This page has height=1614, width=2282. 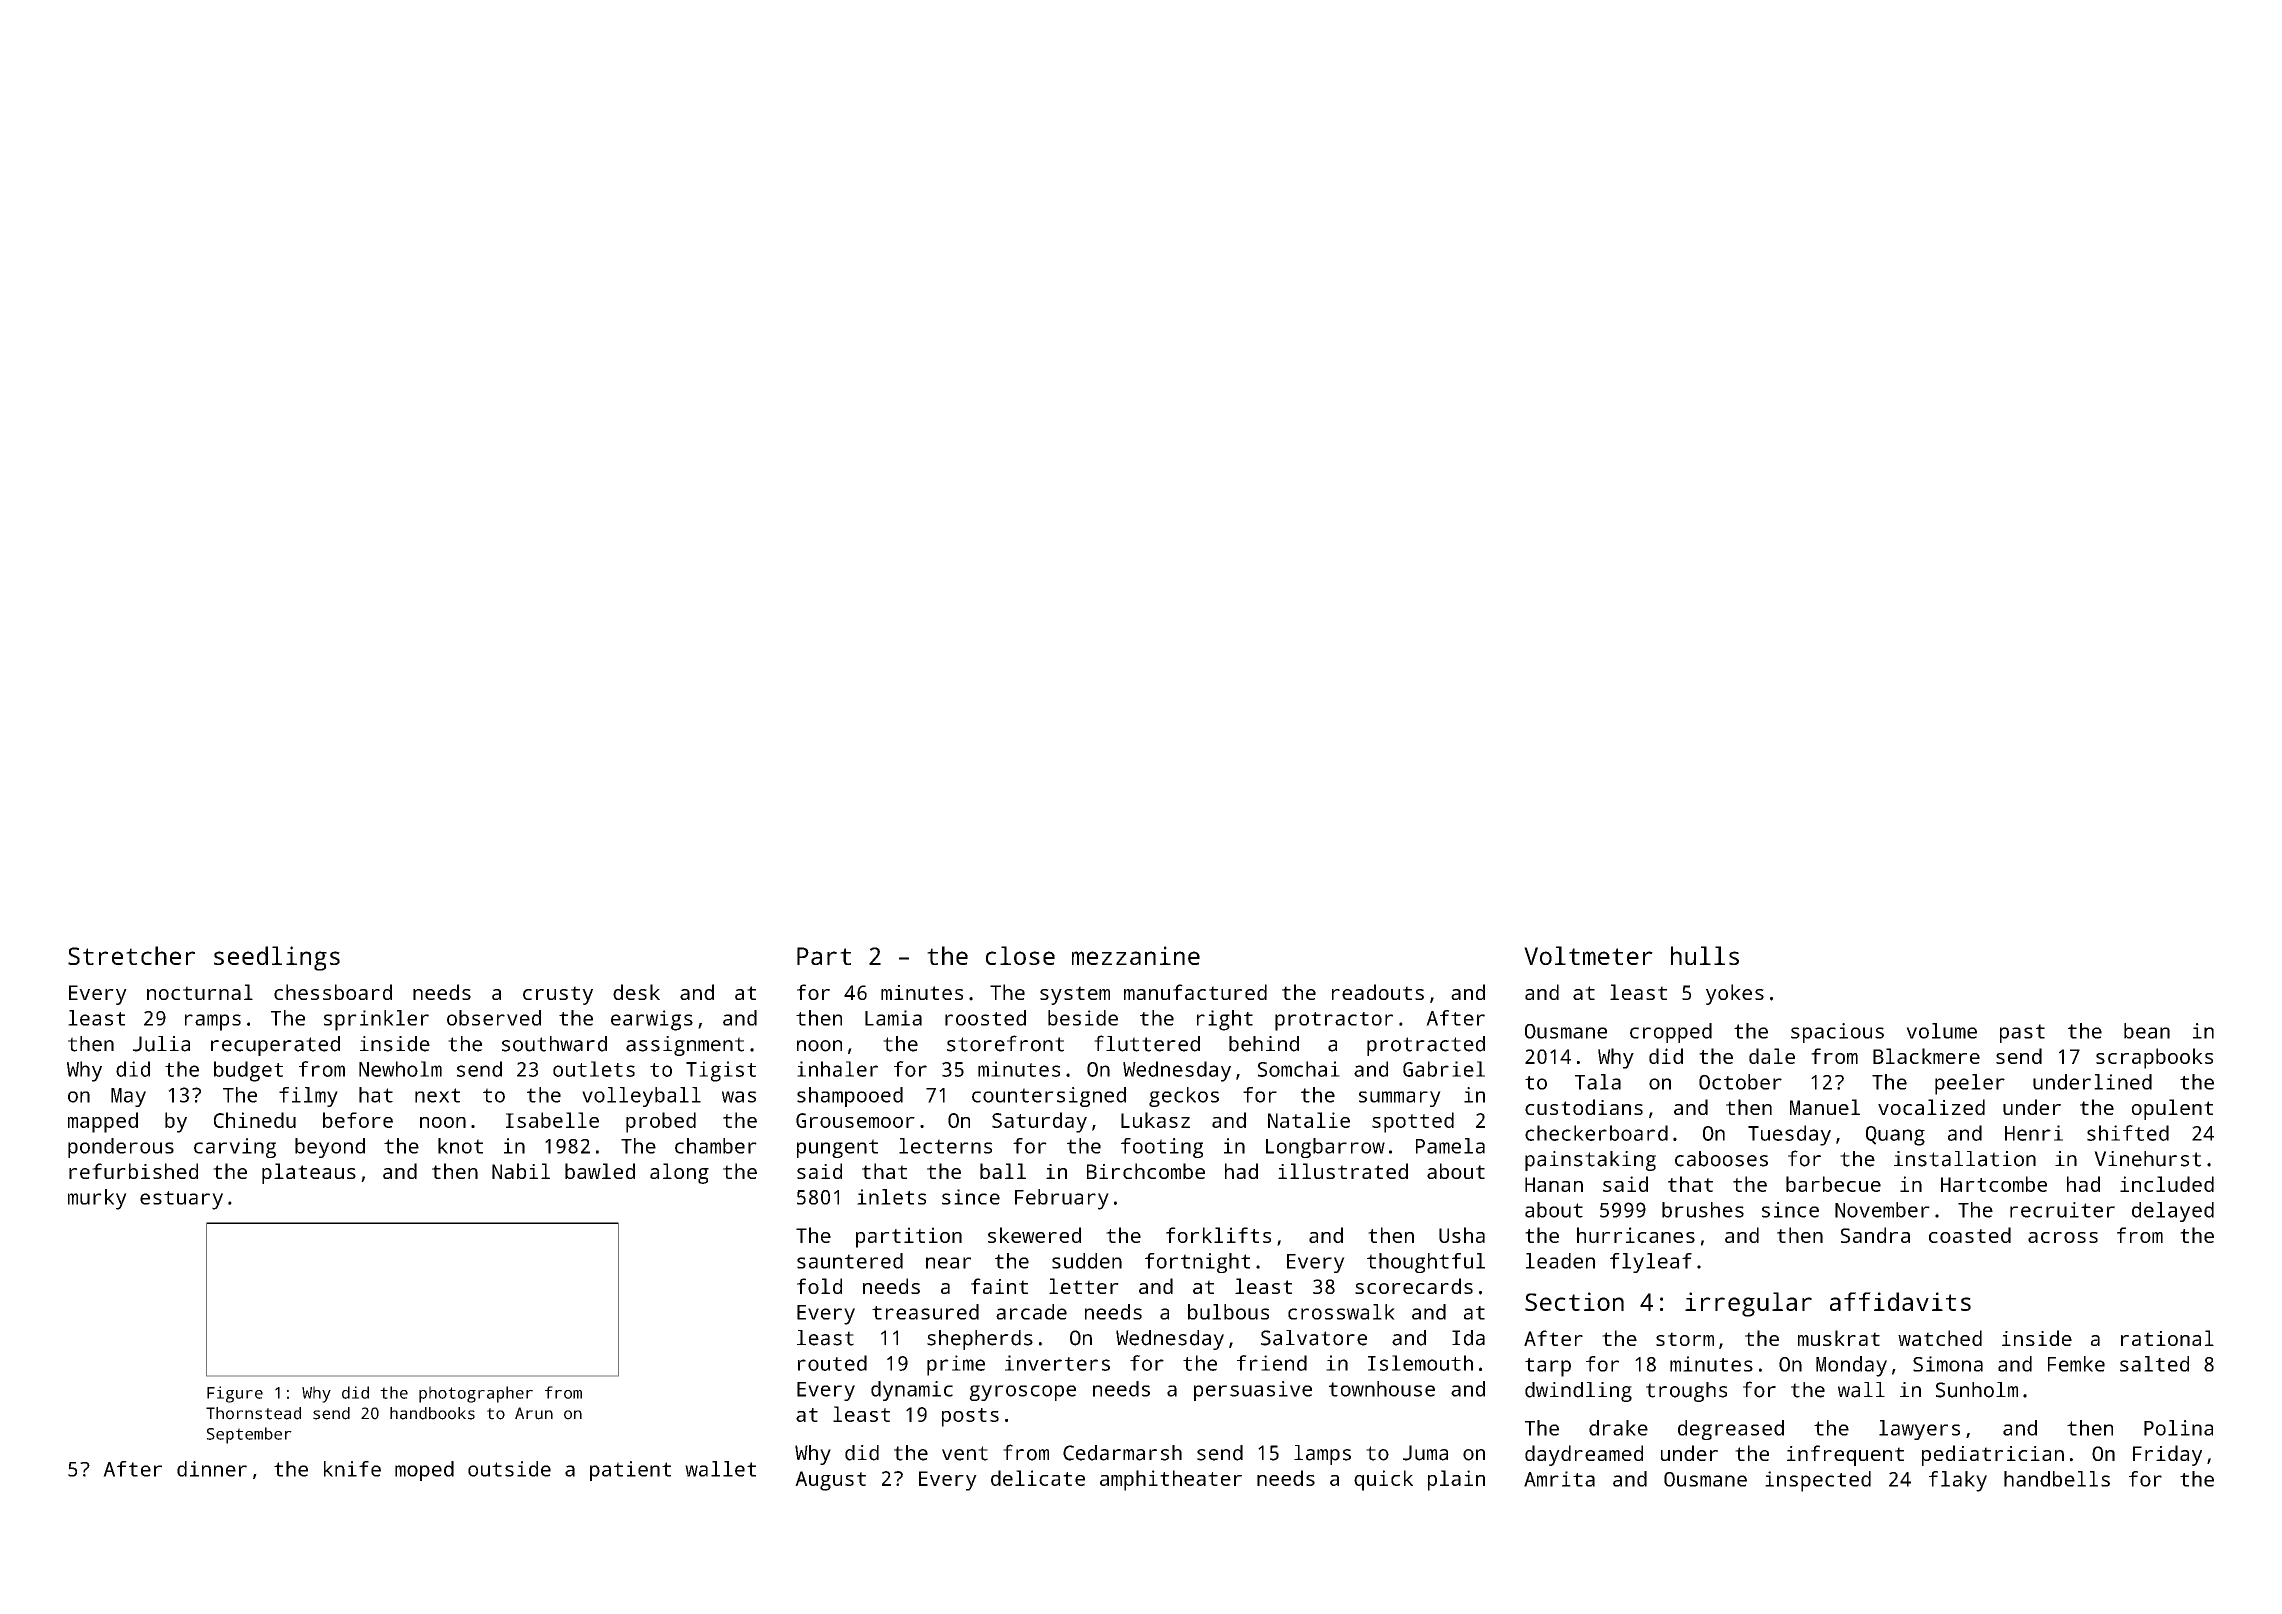 I want to click on ramps, so click(x=213, y=1022).
